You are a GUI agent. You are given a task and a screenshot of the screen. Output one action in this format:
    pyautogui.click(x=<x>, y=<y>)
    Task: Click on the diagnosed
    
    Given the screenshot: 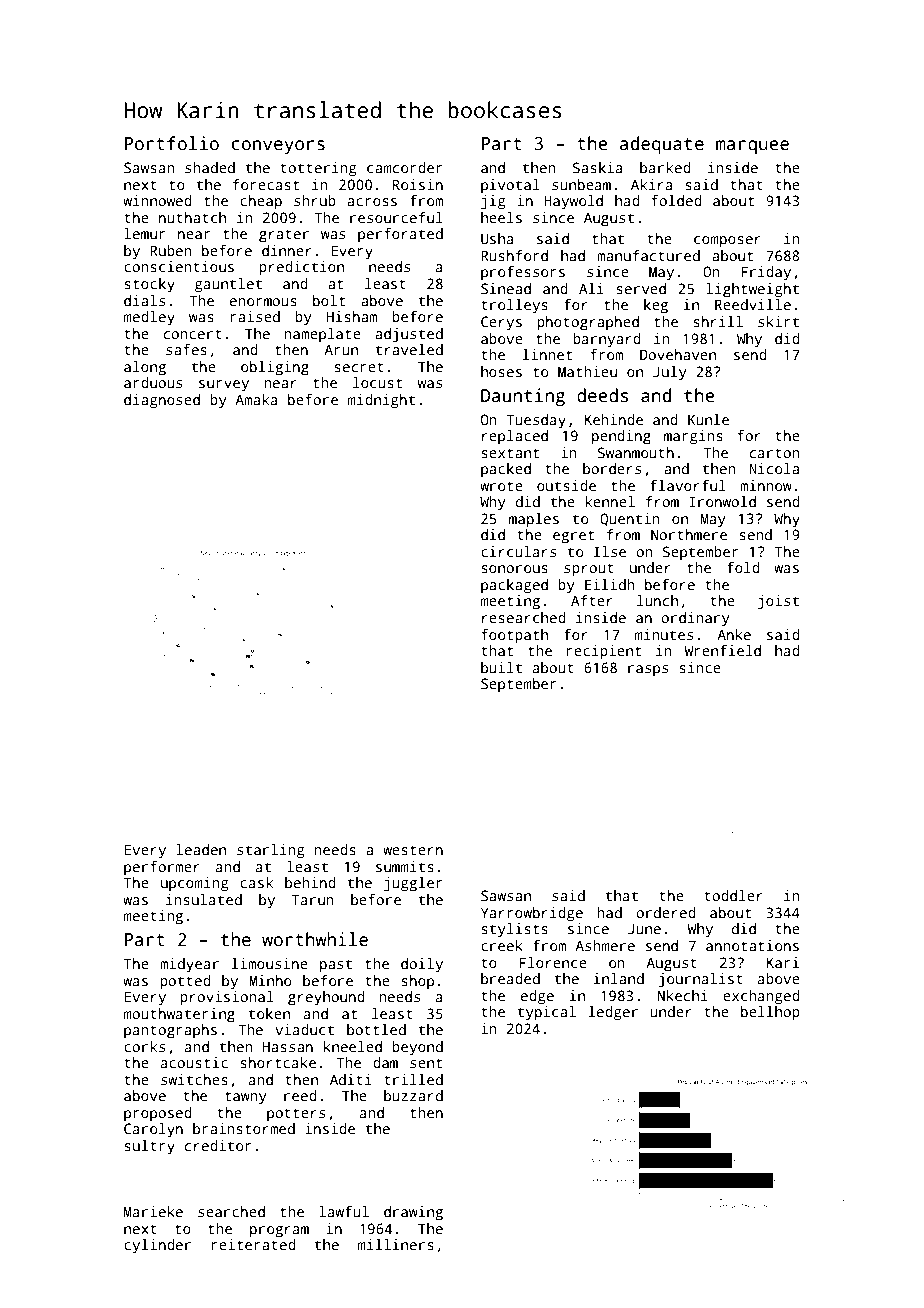 What is the action you would take?
    pyautogui.click(x=162, y=401)
